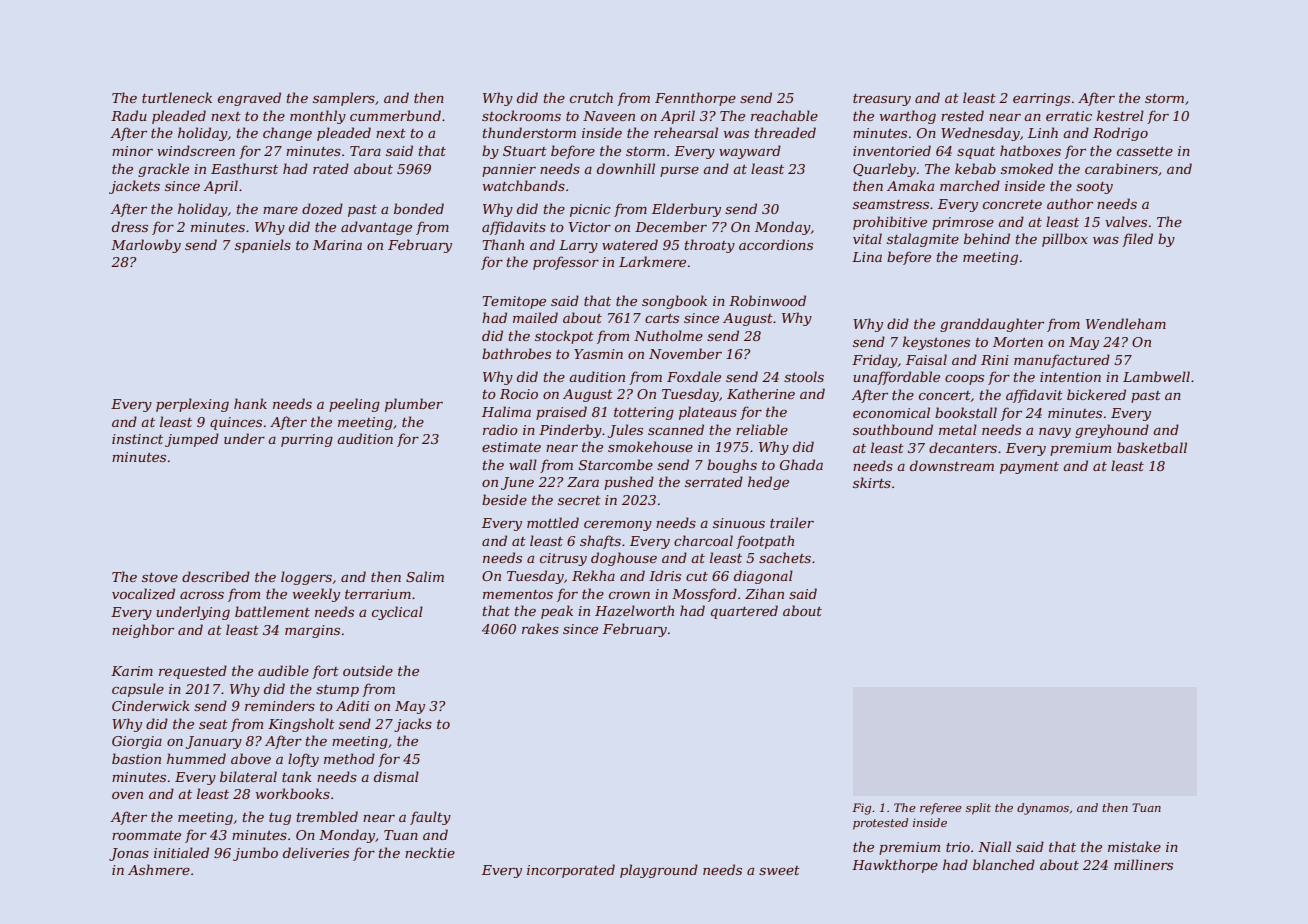  Describe the element at coordinates (1043, 809) in the screenshot. I see `dynamos` at that location.
